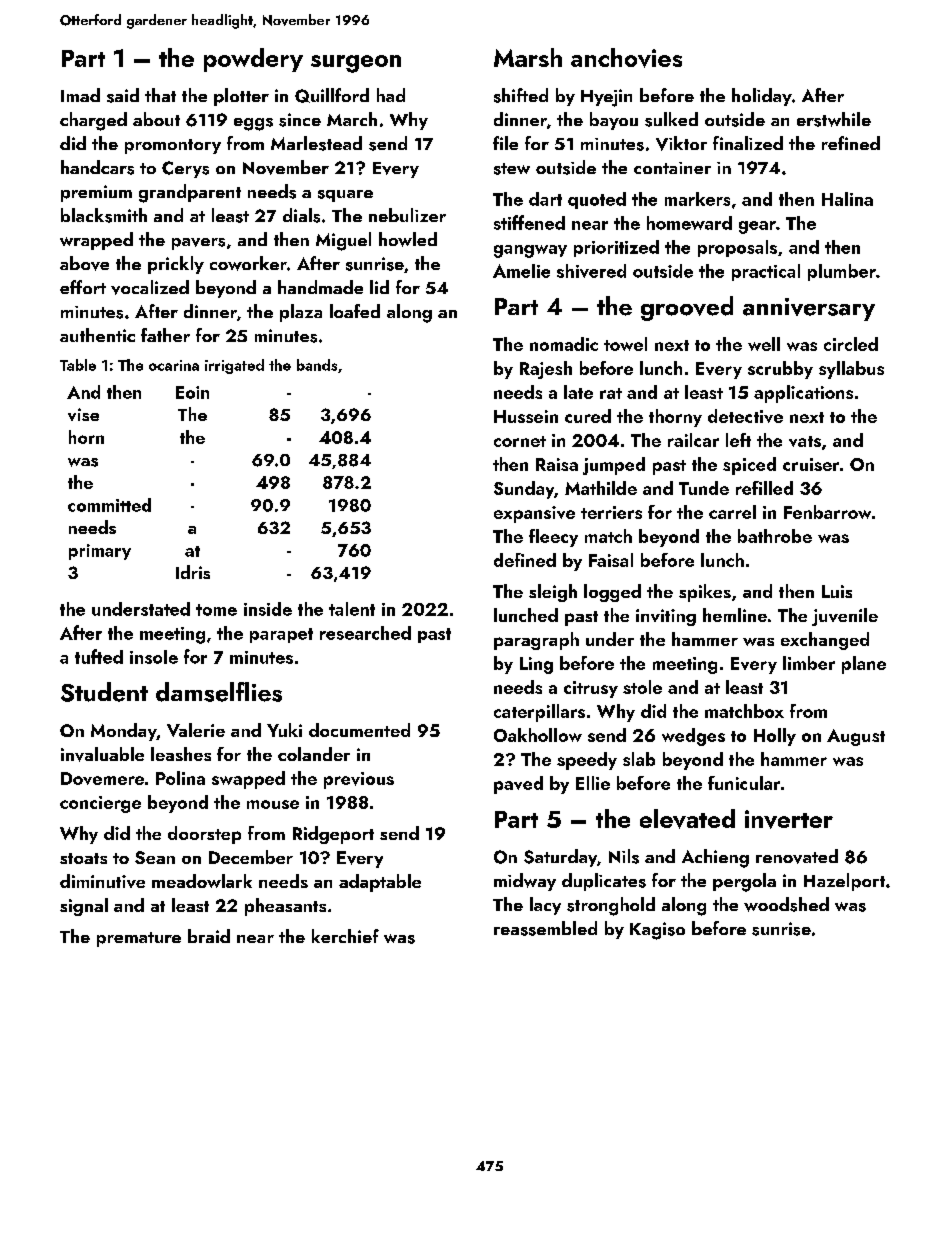 The image size is (952, 1233). I want to click on signal, so click(84, 907).
